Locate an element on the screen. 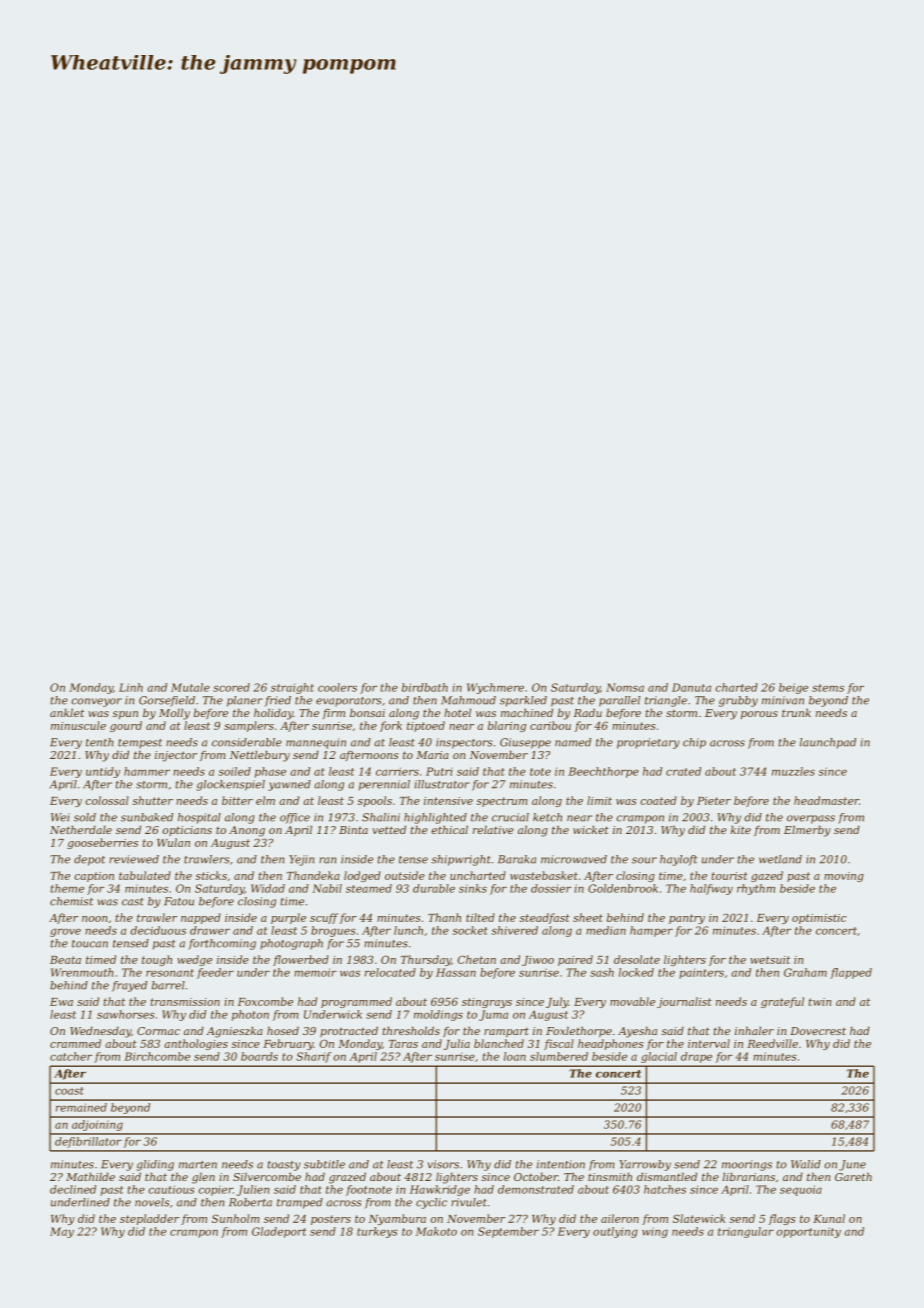  chip is located at coordinates (694, 743).
